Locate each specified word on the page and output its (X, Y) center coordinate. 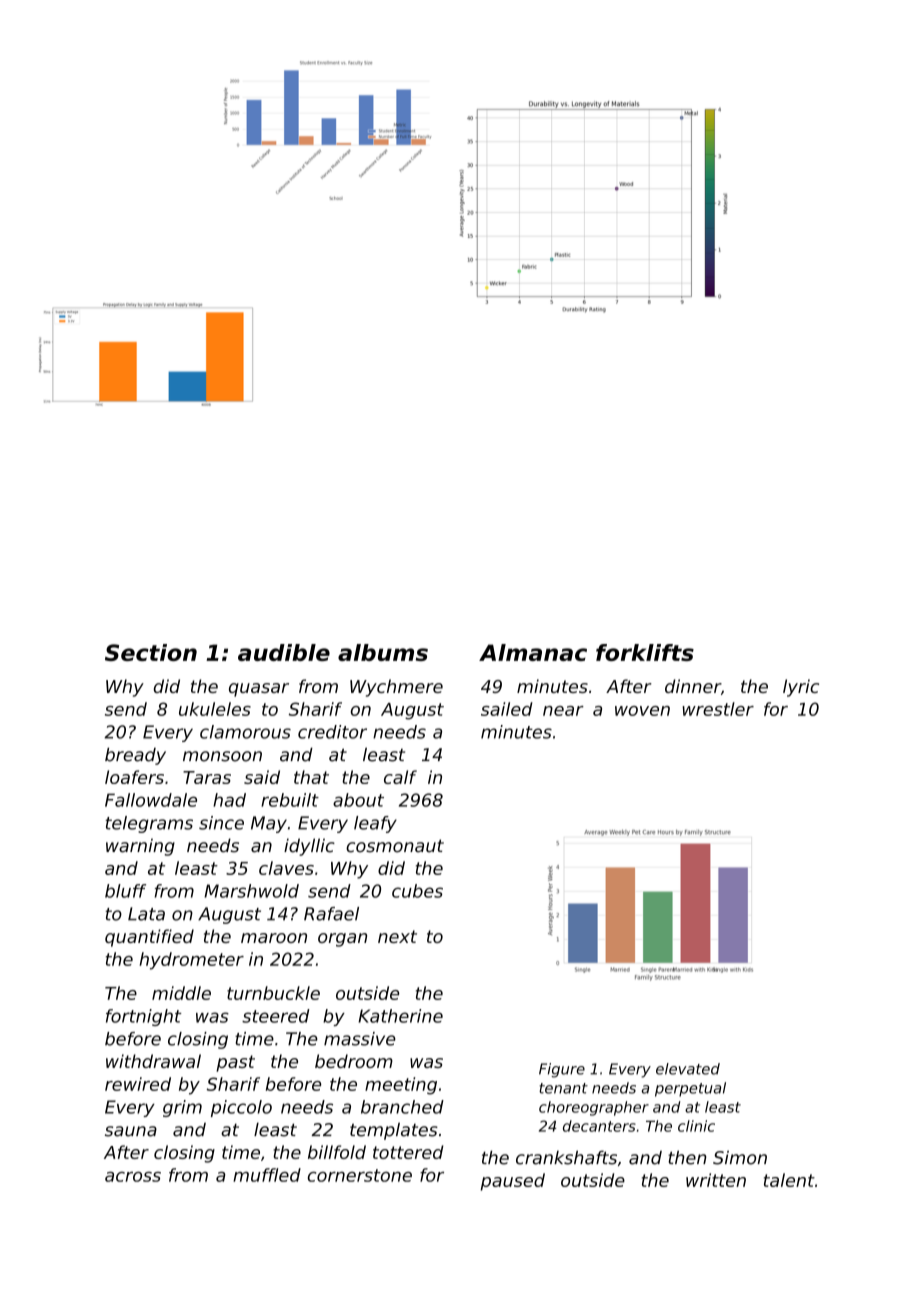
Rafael (331, 914)
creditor (332, 732)
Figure (562, 1070)
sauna (131, 1131)
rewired (138, 1084)
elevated (688, 1069)
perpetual (690, 1089)
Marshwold (251, 891)
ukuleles (215, 709)
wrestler (718, 709)
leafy (375, 824)
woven (642, 711)
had (229, 800)
